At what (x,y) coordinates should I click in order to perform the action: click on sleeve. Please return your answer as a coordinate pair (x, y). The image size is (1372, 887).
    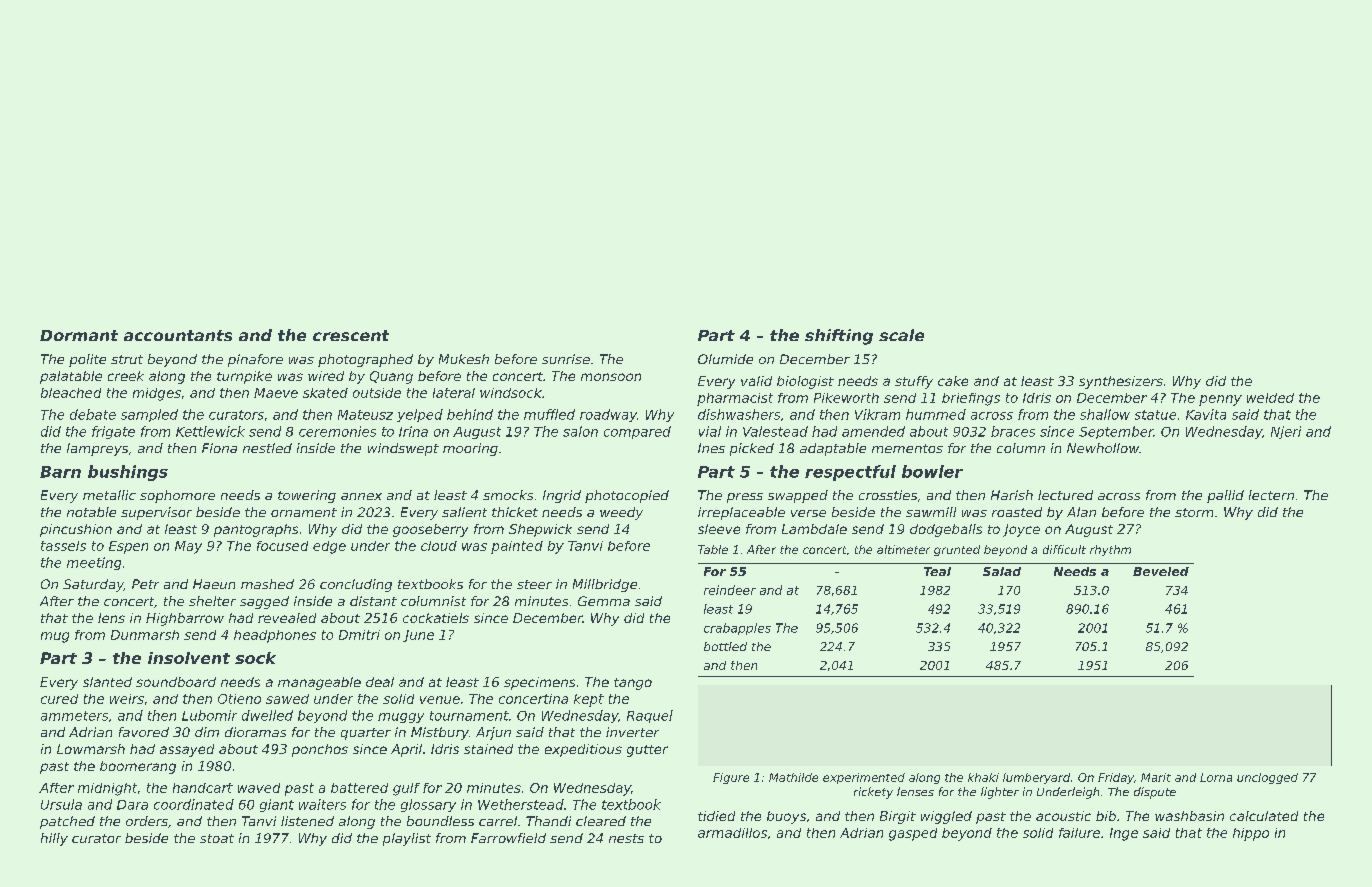
    Looking at the image, I should click on (719, 529).
